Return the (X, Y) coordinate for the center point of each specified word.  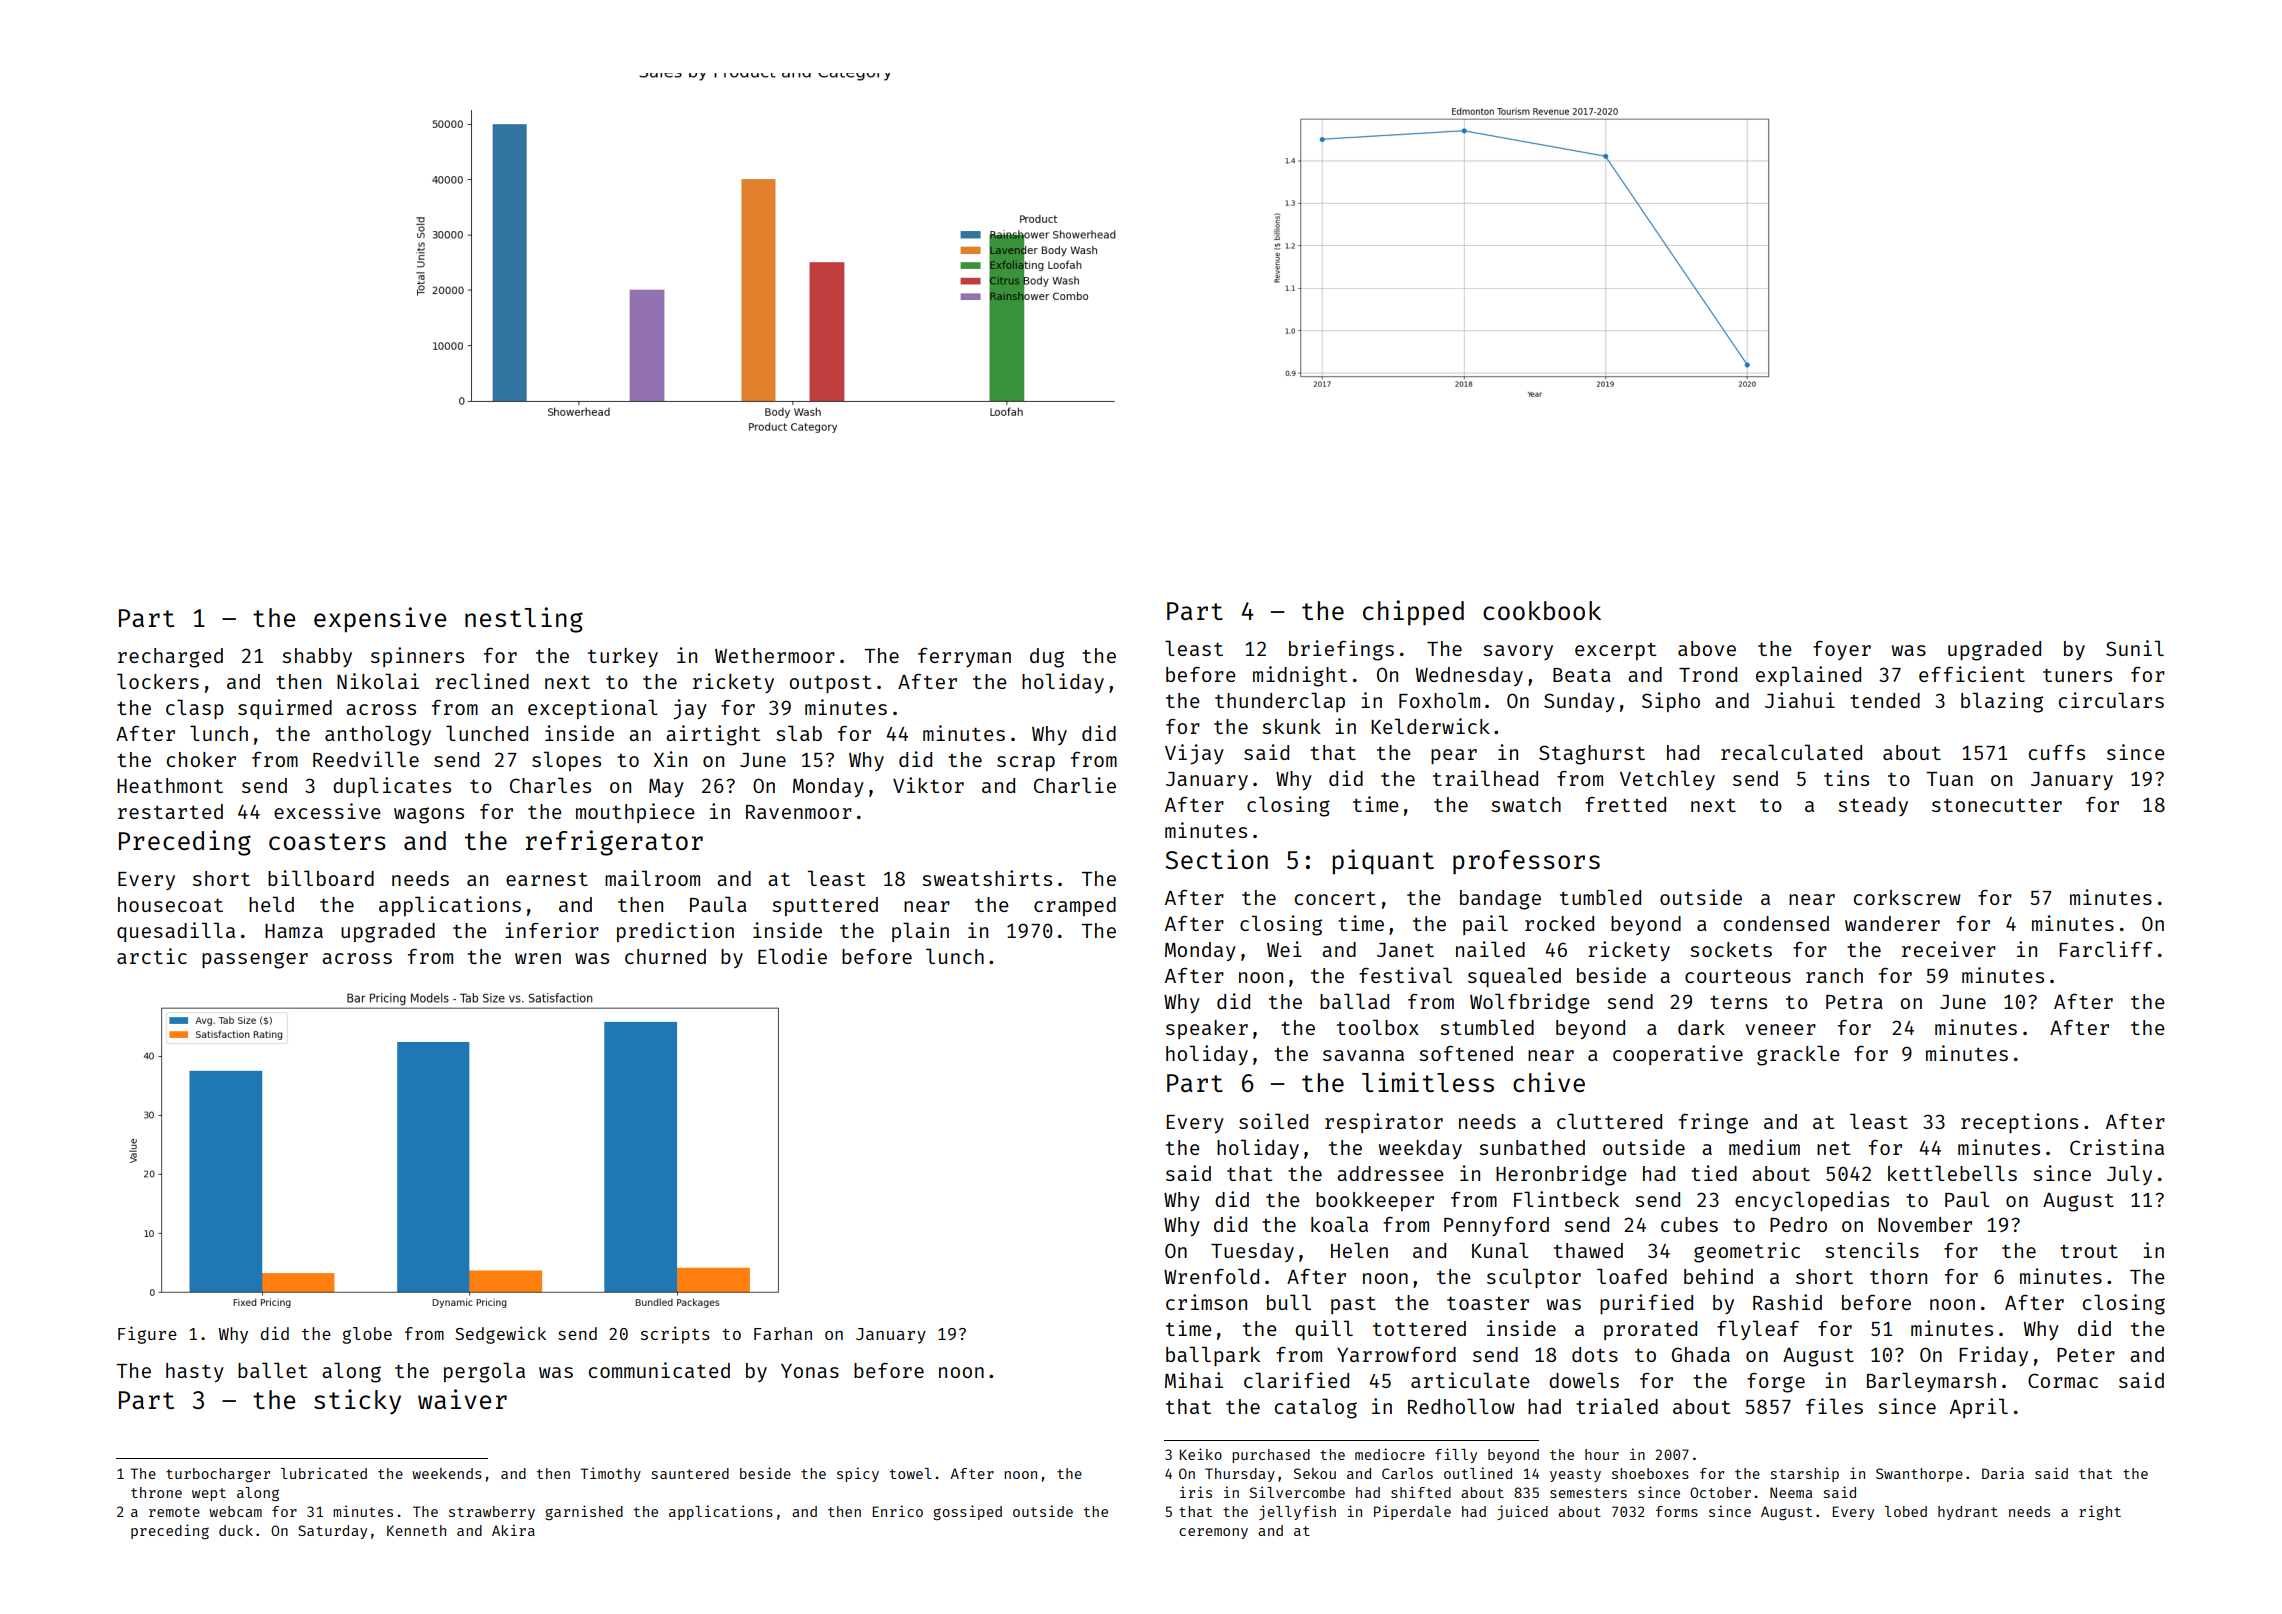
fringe (1713, 1123)
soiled (1273, 1121)
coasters (327, 841)
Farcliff (2106, 949)
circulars (2111, 700)
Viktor (928, 785)
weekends (447, 1473)
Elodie (792, 956)
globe (367, 1335)
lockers (158, 681)
